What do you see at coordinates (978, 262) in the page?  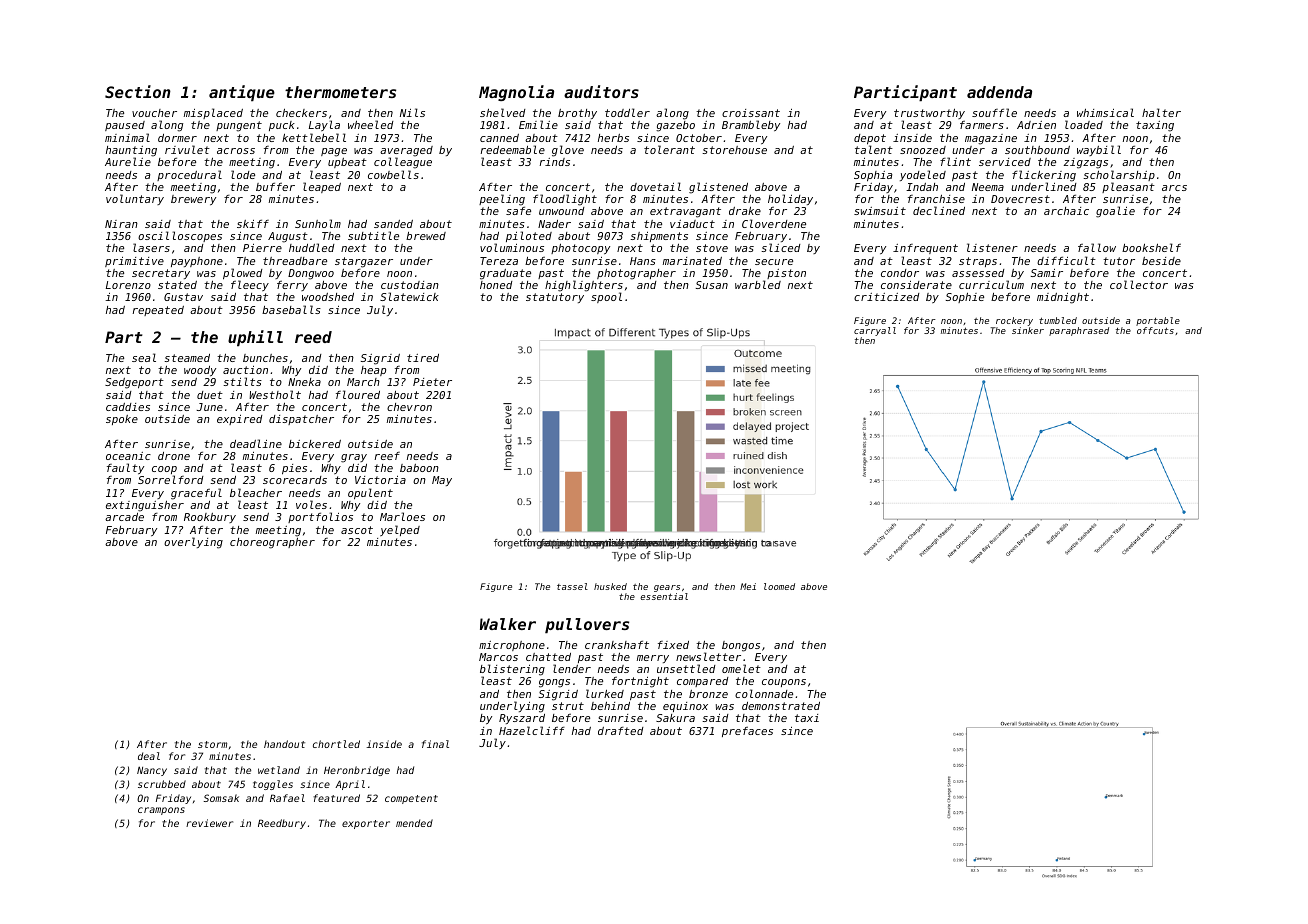 I see `straps` at bounding box center [978, 262].
